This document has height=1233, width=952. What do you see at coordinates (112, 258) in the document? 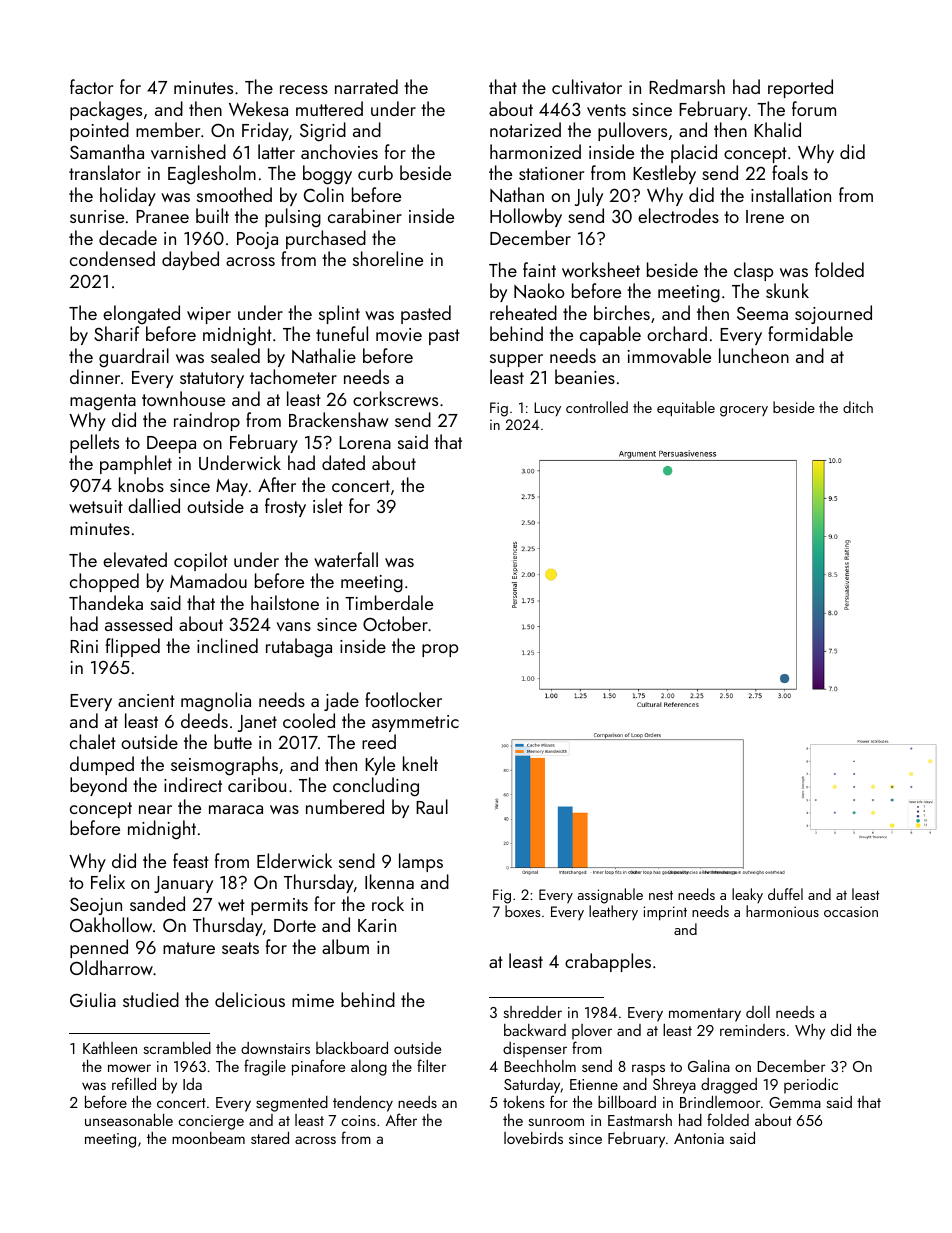
I see `condensed` at bounding box center [112, 258].
